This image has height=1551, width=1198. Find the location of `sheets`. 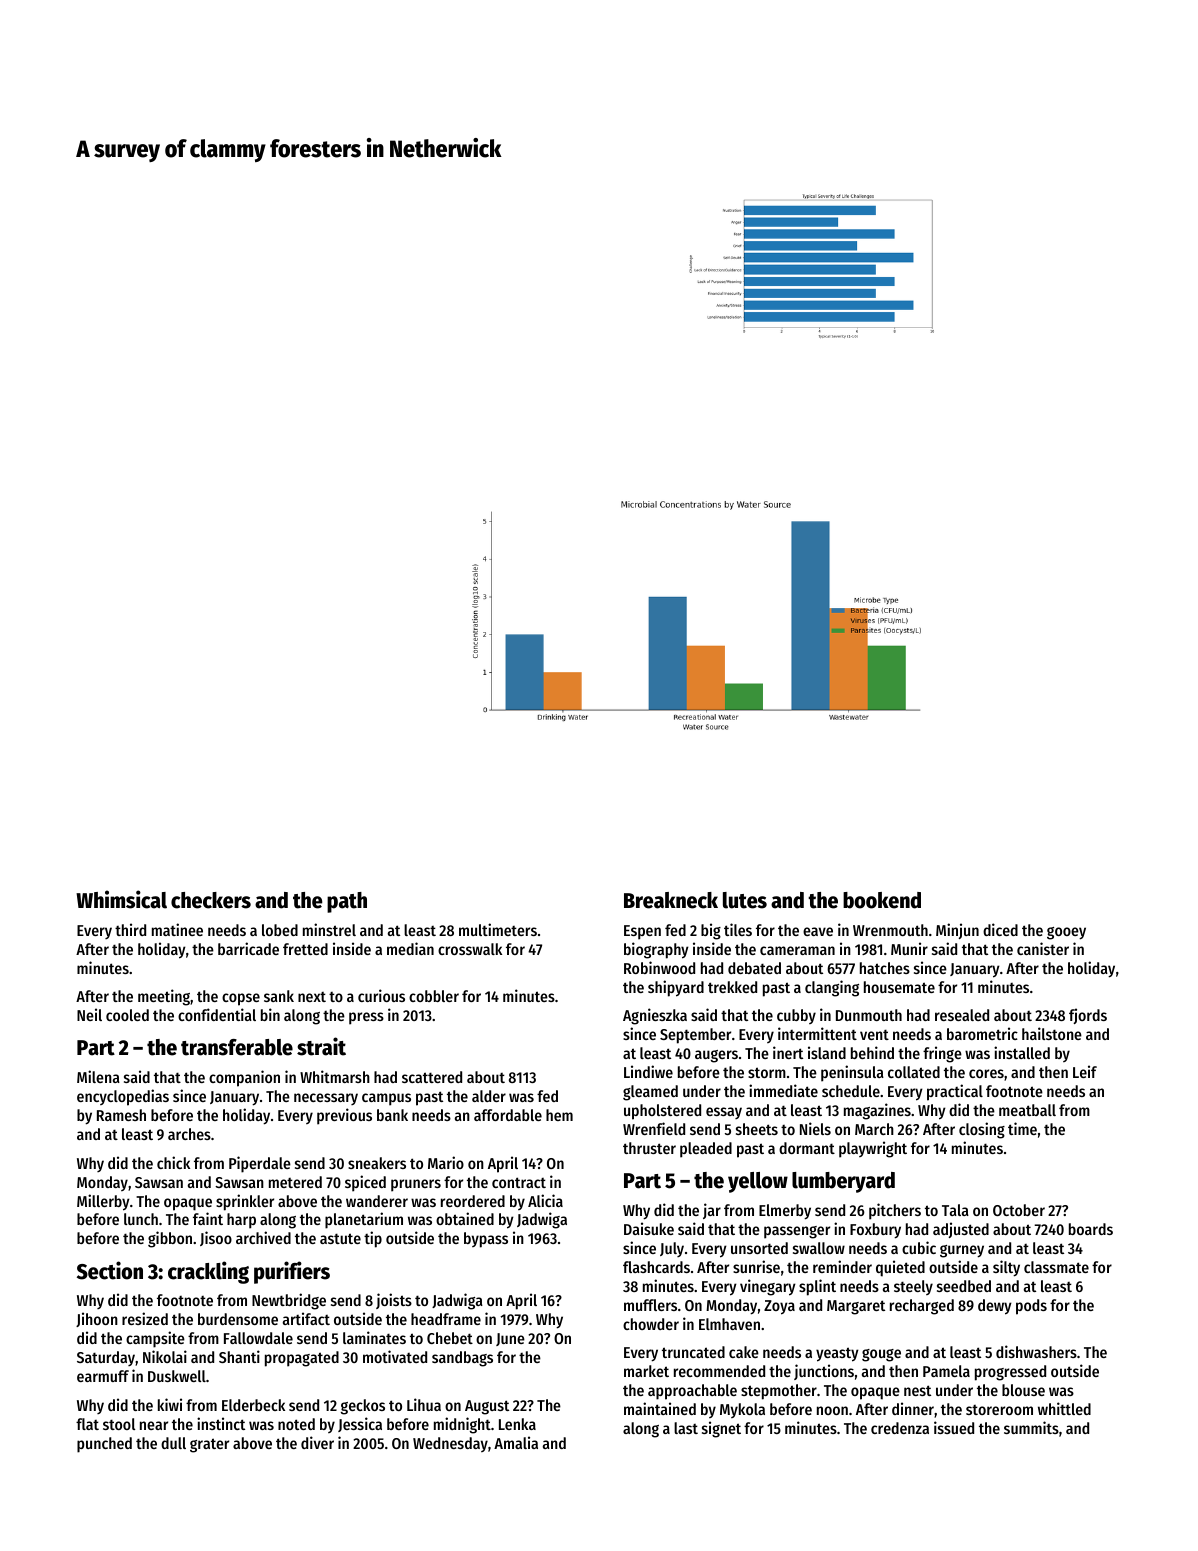

sheets is located at coordinates (757, 1129).
